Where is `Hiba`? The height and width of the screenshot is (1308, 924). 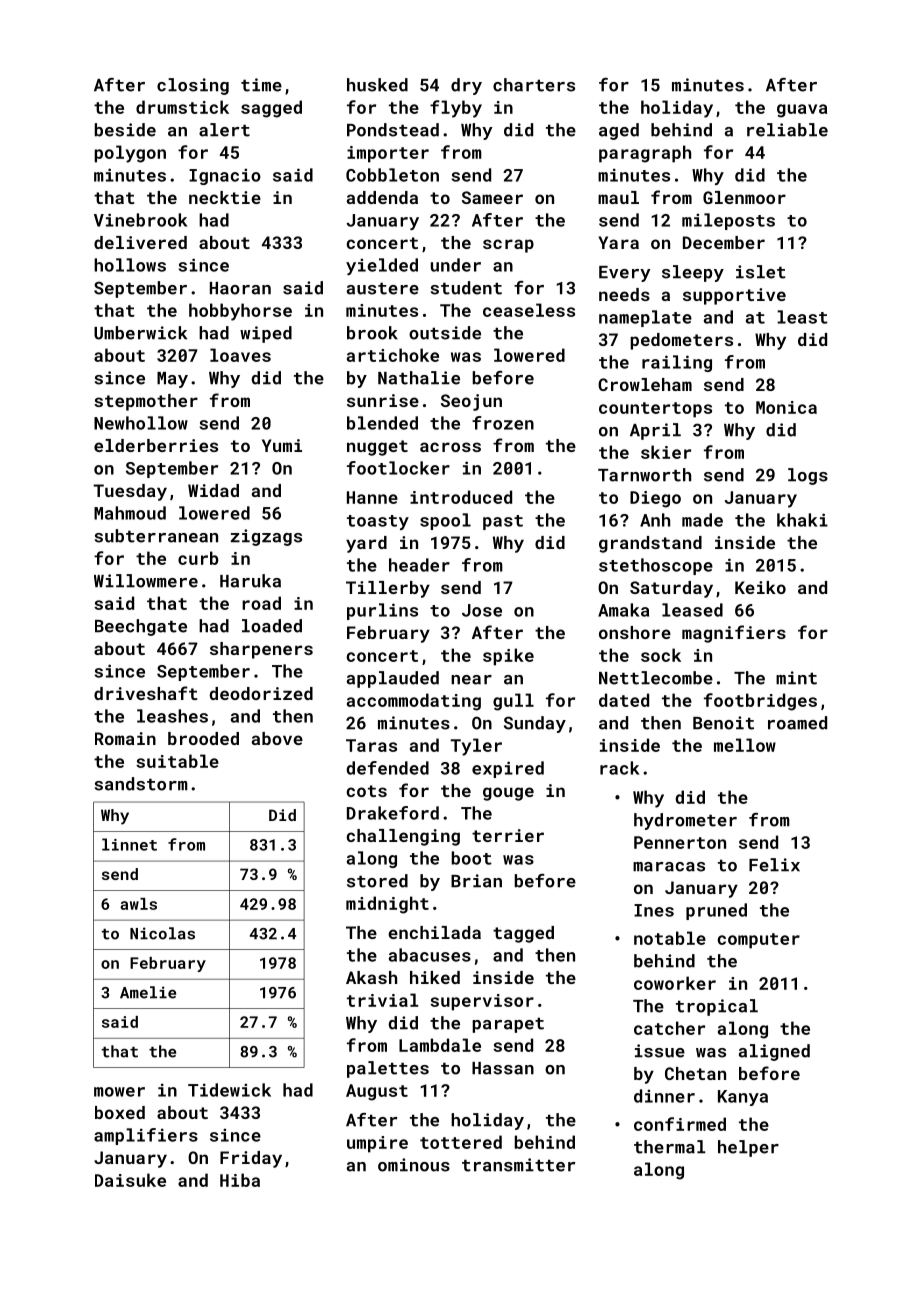 Hiba is located at coordinates (240, 1180).
